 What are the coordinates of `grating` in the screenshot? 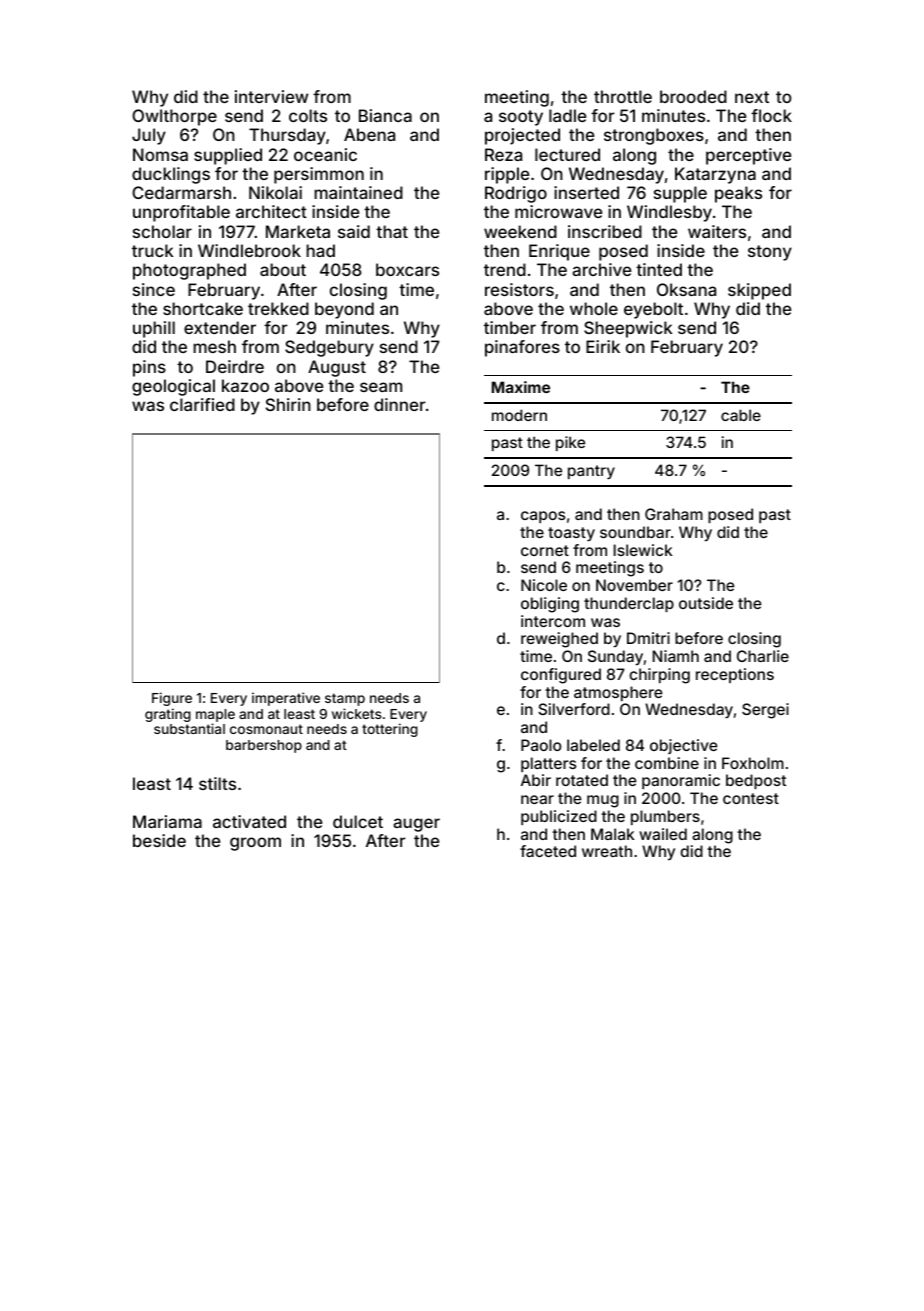 It's located at (168, 715).
